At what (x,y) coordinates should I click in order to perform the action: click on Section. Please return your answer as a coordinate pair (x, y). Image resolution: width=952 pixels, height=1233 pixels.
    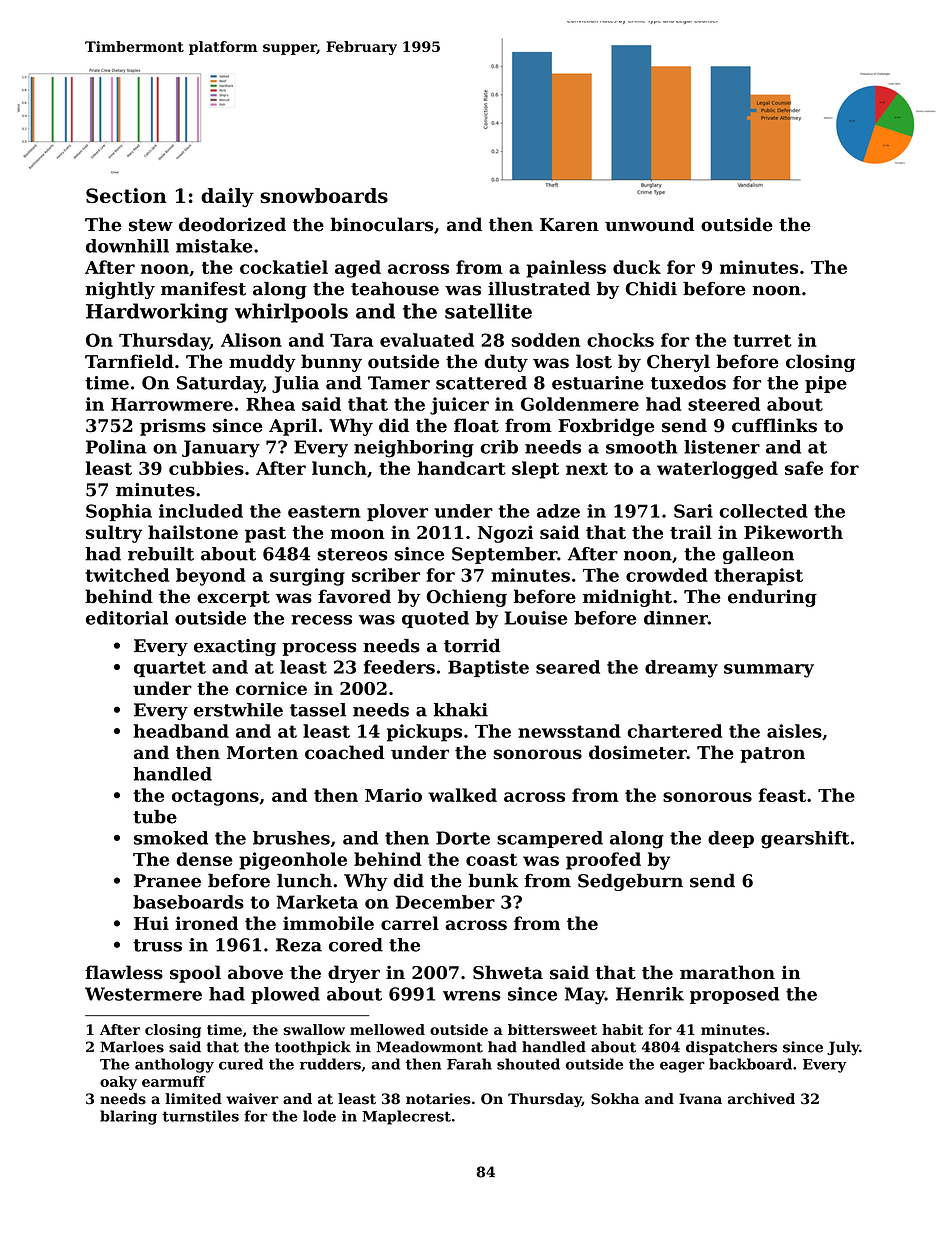
    Looking at the image, I should click on (126, 195).
